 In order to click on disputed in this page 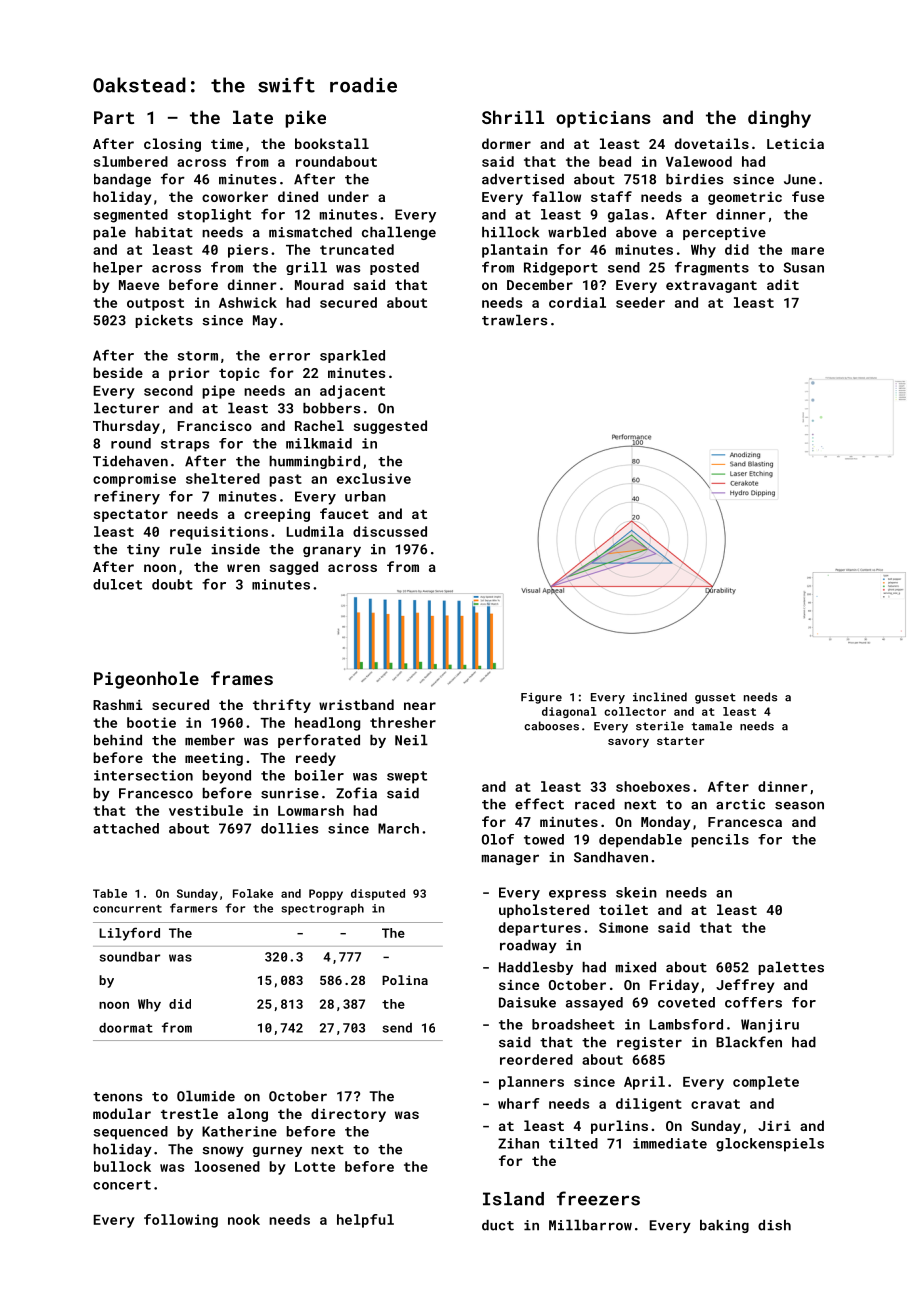, I will do `click(378, 894)`.
